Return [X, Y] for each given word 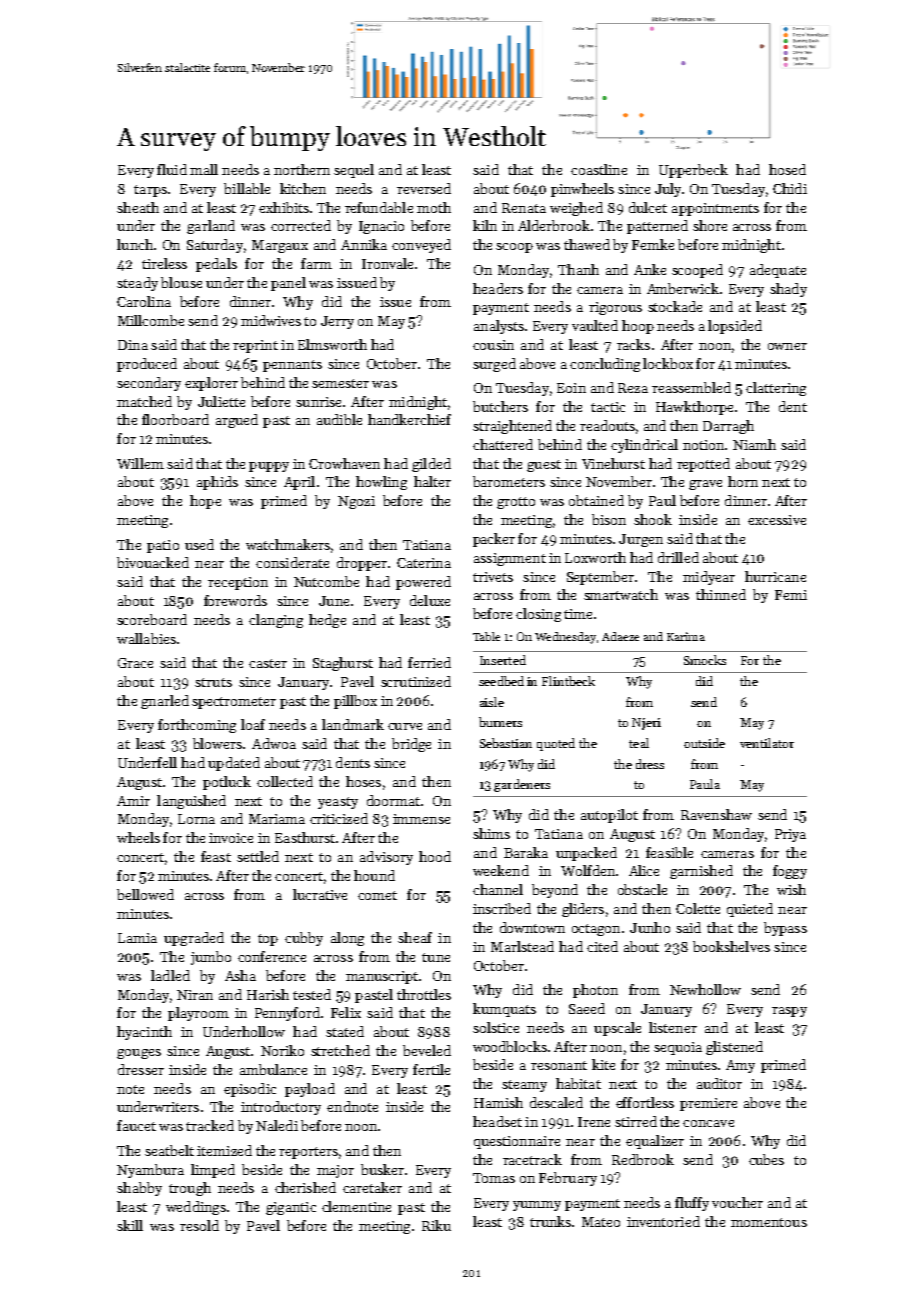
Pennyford [287, 1014]
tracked [210, 1125]
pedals [216, 265]
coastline [599, 169]
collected [285, 781]
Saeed [587, 1008]
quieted [750, 910]
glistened [734, 1048]
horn [743, 481]
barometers [509, 481]
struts [213, 682]
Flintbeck [568, 681]
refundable [379, 207]
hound [374, 875]
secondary [149, 384]
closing [538, 615]
